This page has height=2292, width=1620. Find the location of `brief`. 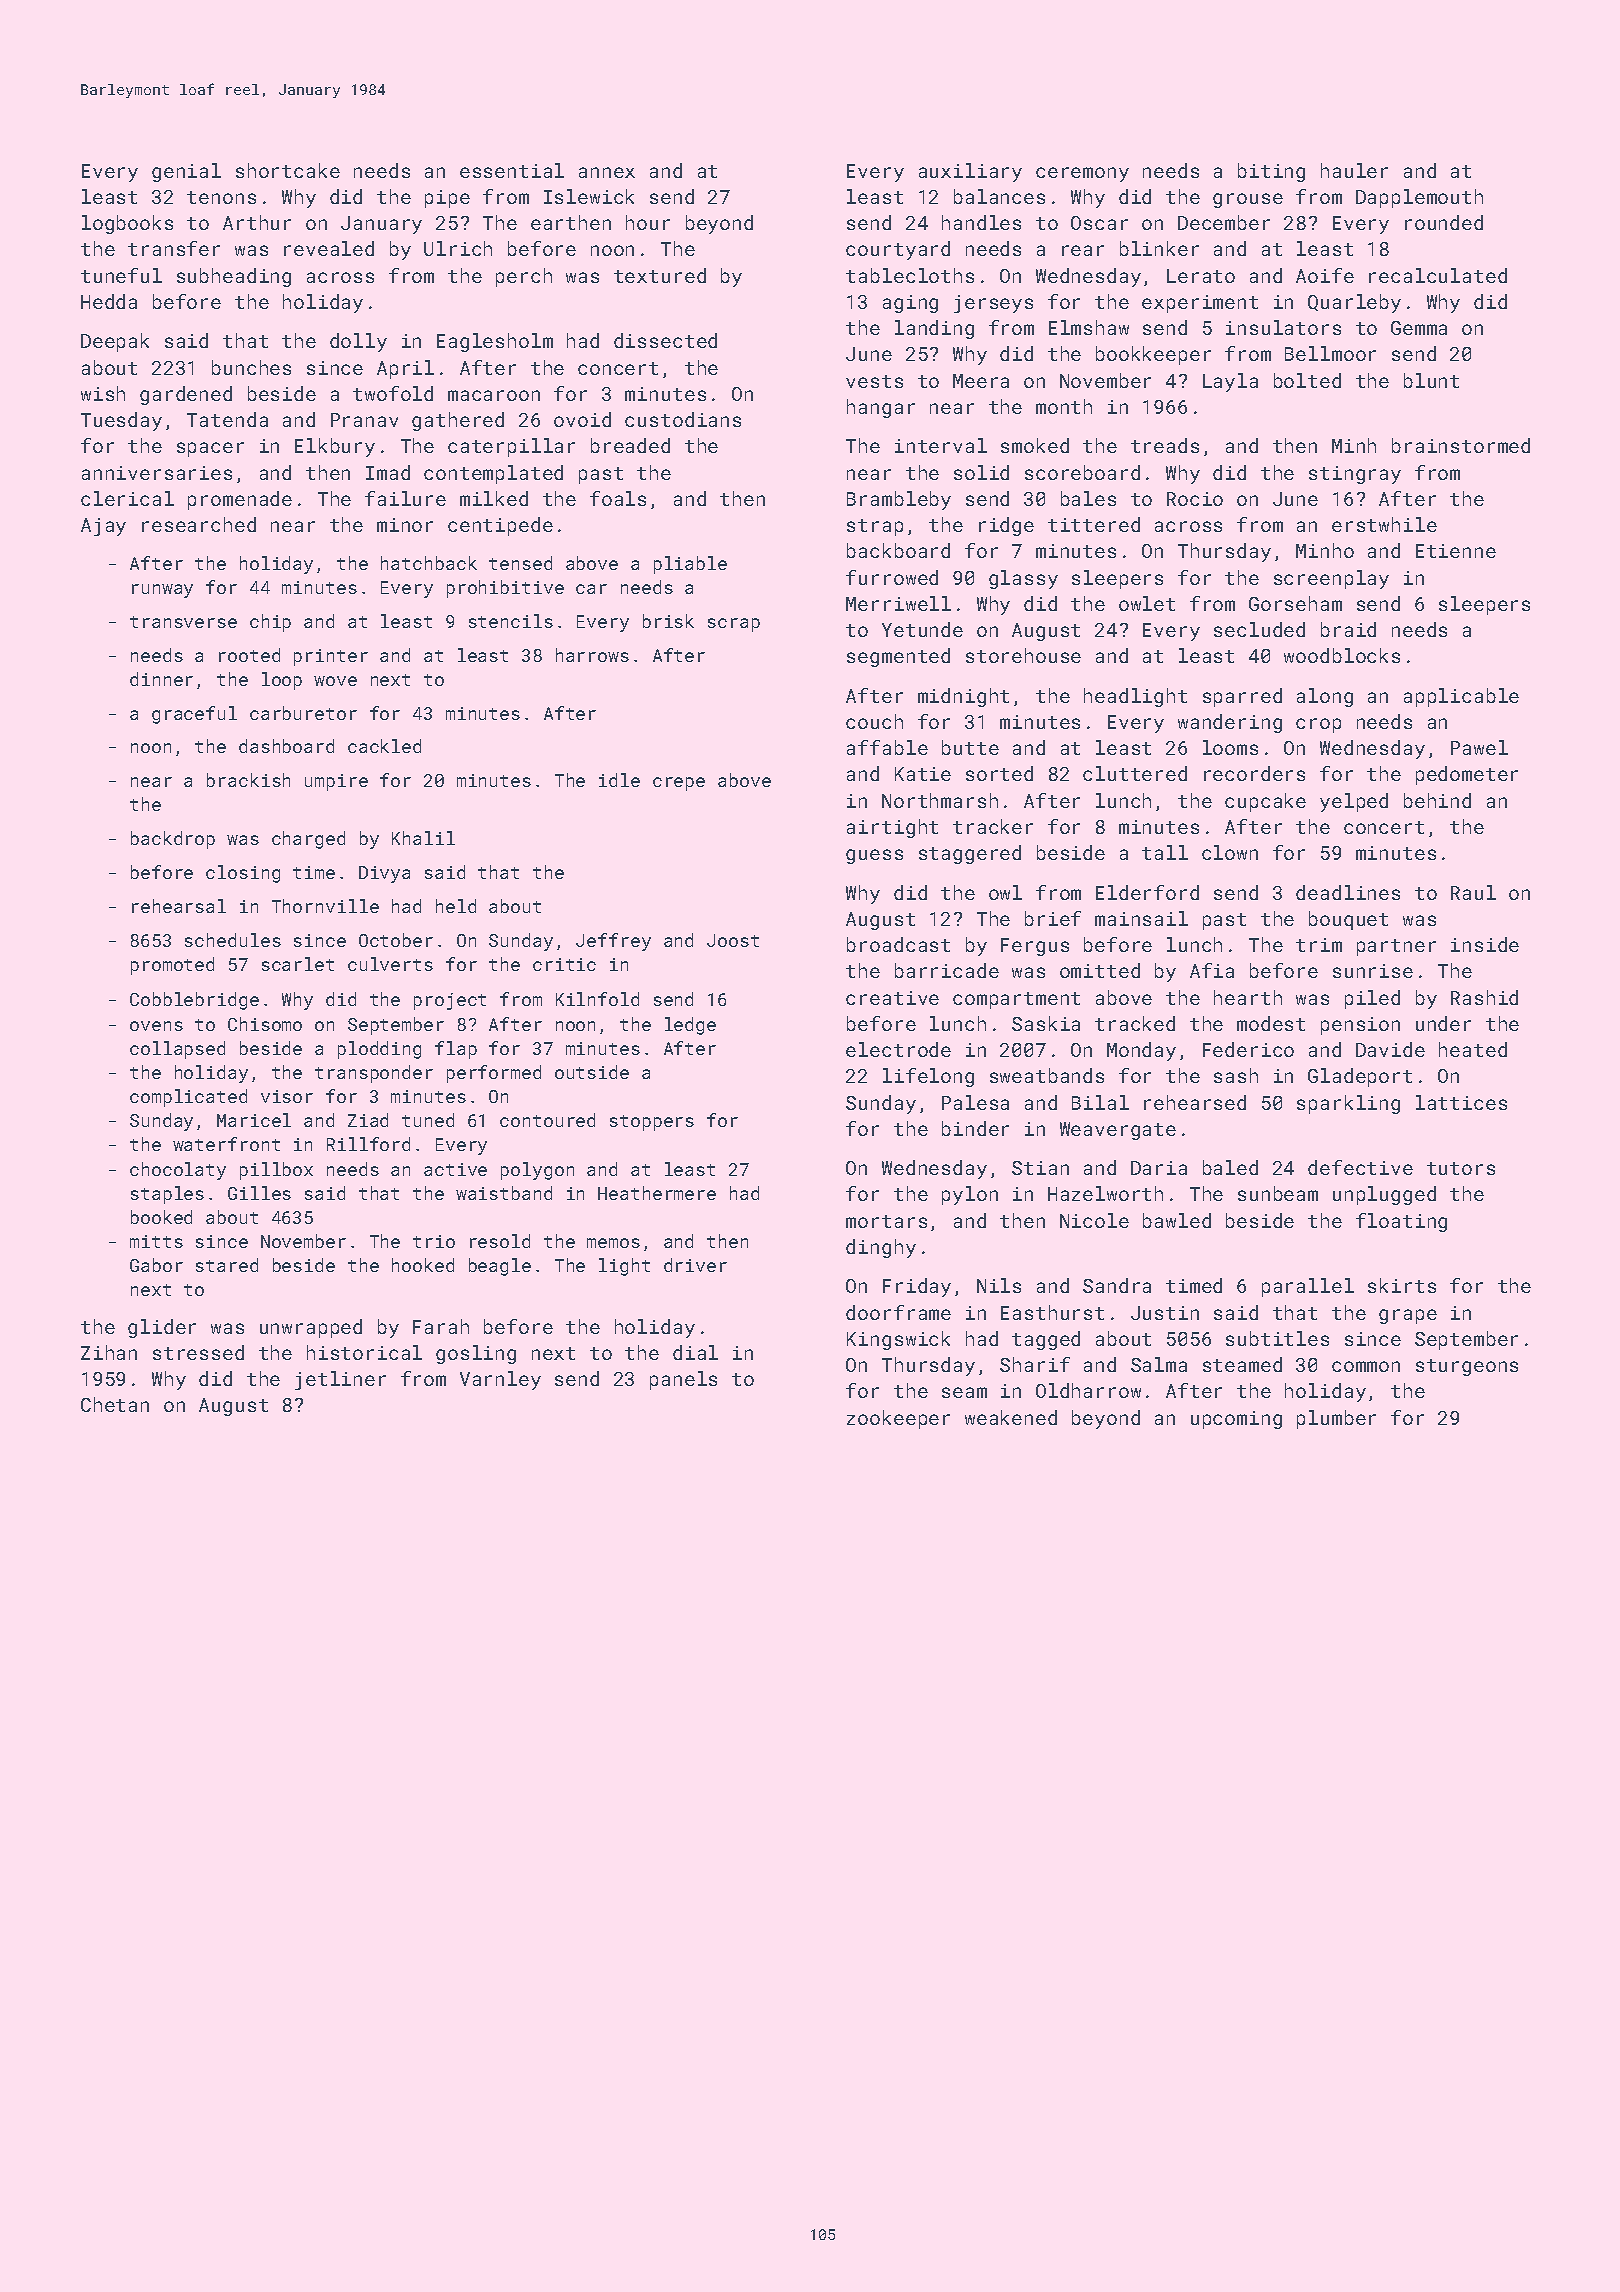

brief is located at coordinates (1053, 918).
